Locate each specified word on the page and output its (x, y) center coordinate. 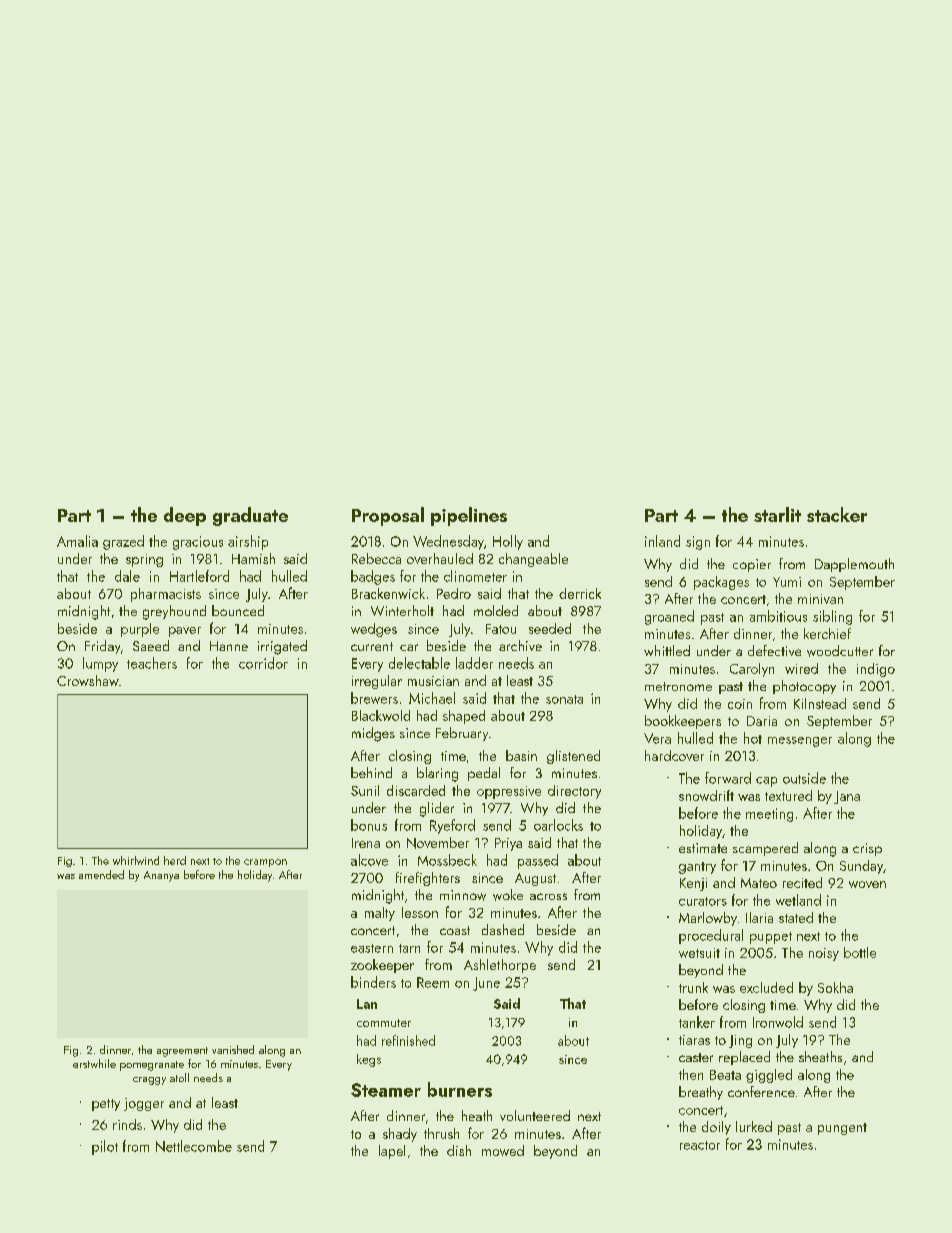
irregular (377, 682)
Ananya (161, 876)
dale (127, 576)
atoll (179, 1077)
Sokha (835, 987)
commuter (384, 1023)
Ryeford (452, 826)
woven (867, 884)
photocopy (804, 687)
